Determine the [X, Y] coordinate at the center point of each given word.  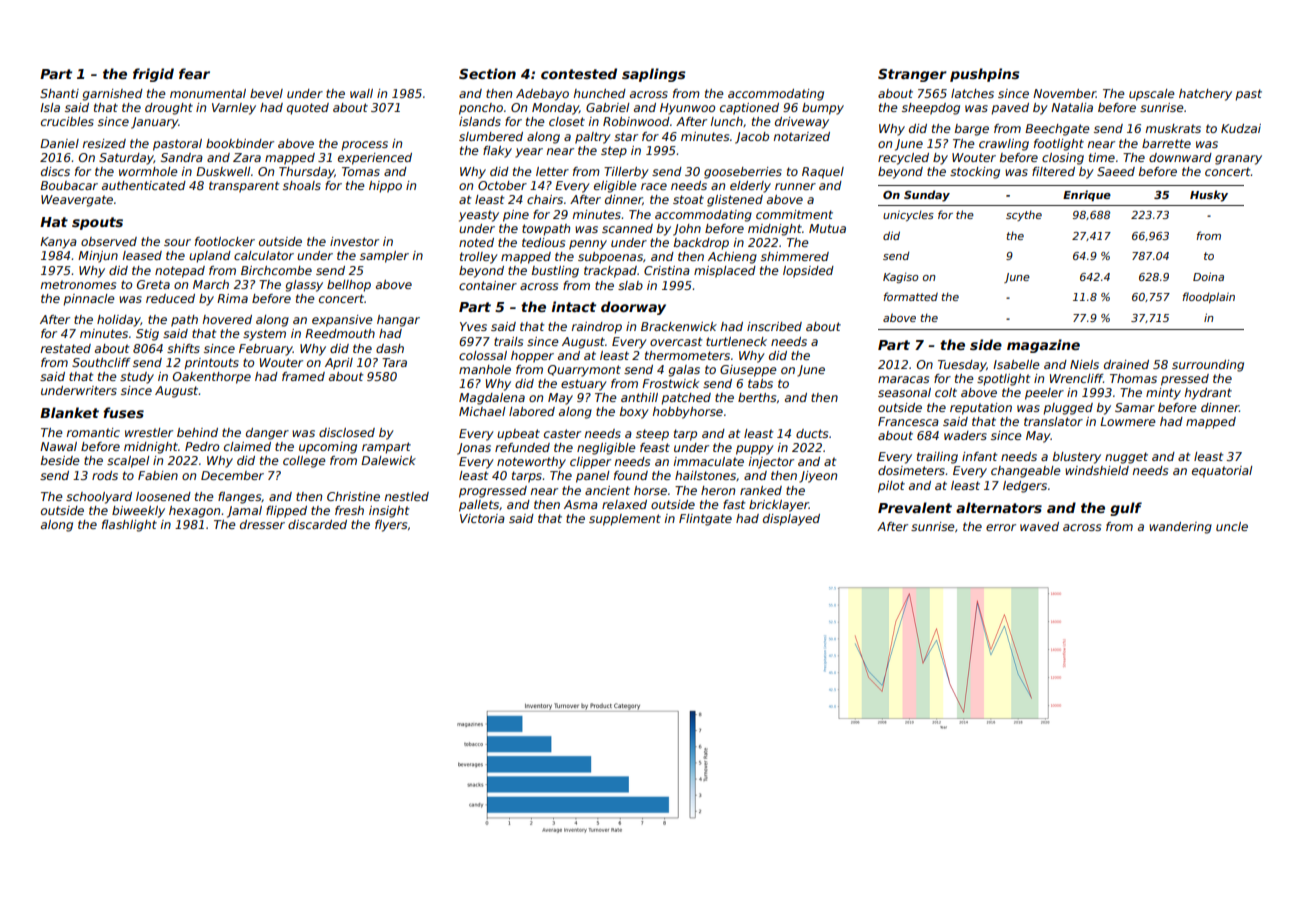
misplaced [725, 272]
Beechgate [1057, 130]
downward [1180, 157]
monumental [208, 93]
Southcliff [101, 362]
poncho [481, 109]
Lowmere [1128, 421]
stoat [688, 199]
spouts [97, 223]
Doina [1208, 276]
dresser [262, 524]
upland [210, 257]
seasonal [904, 392]
